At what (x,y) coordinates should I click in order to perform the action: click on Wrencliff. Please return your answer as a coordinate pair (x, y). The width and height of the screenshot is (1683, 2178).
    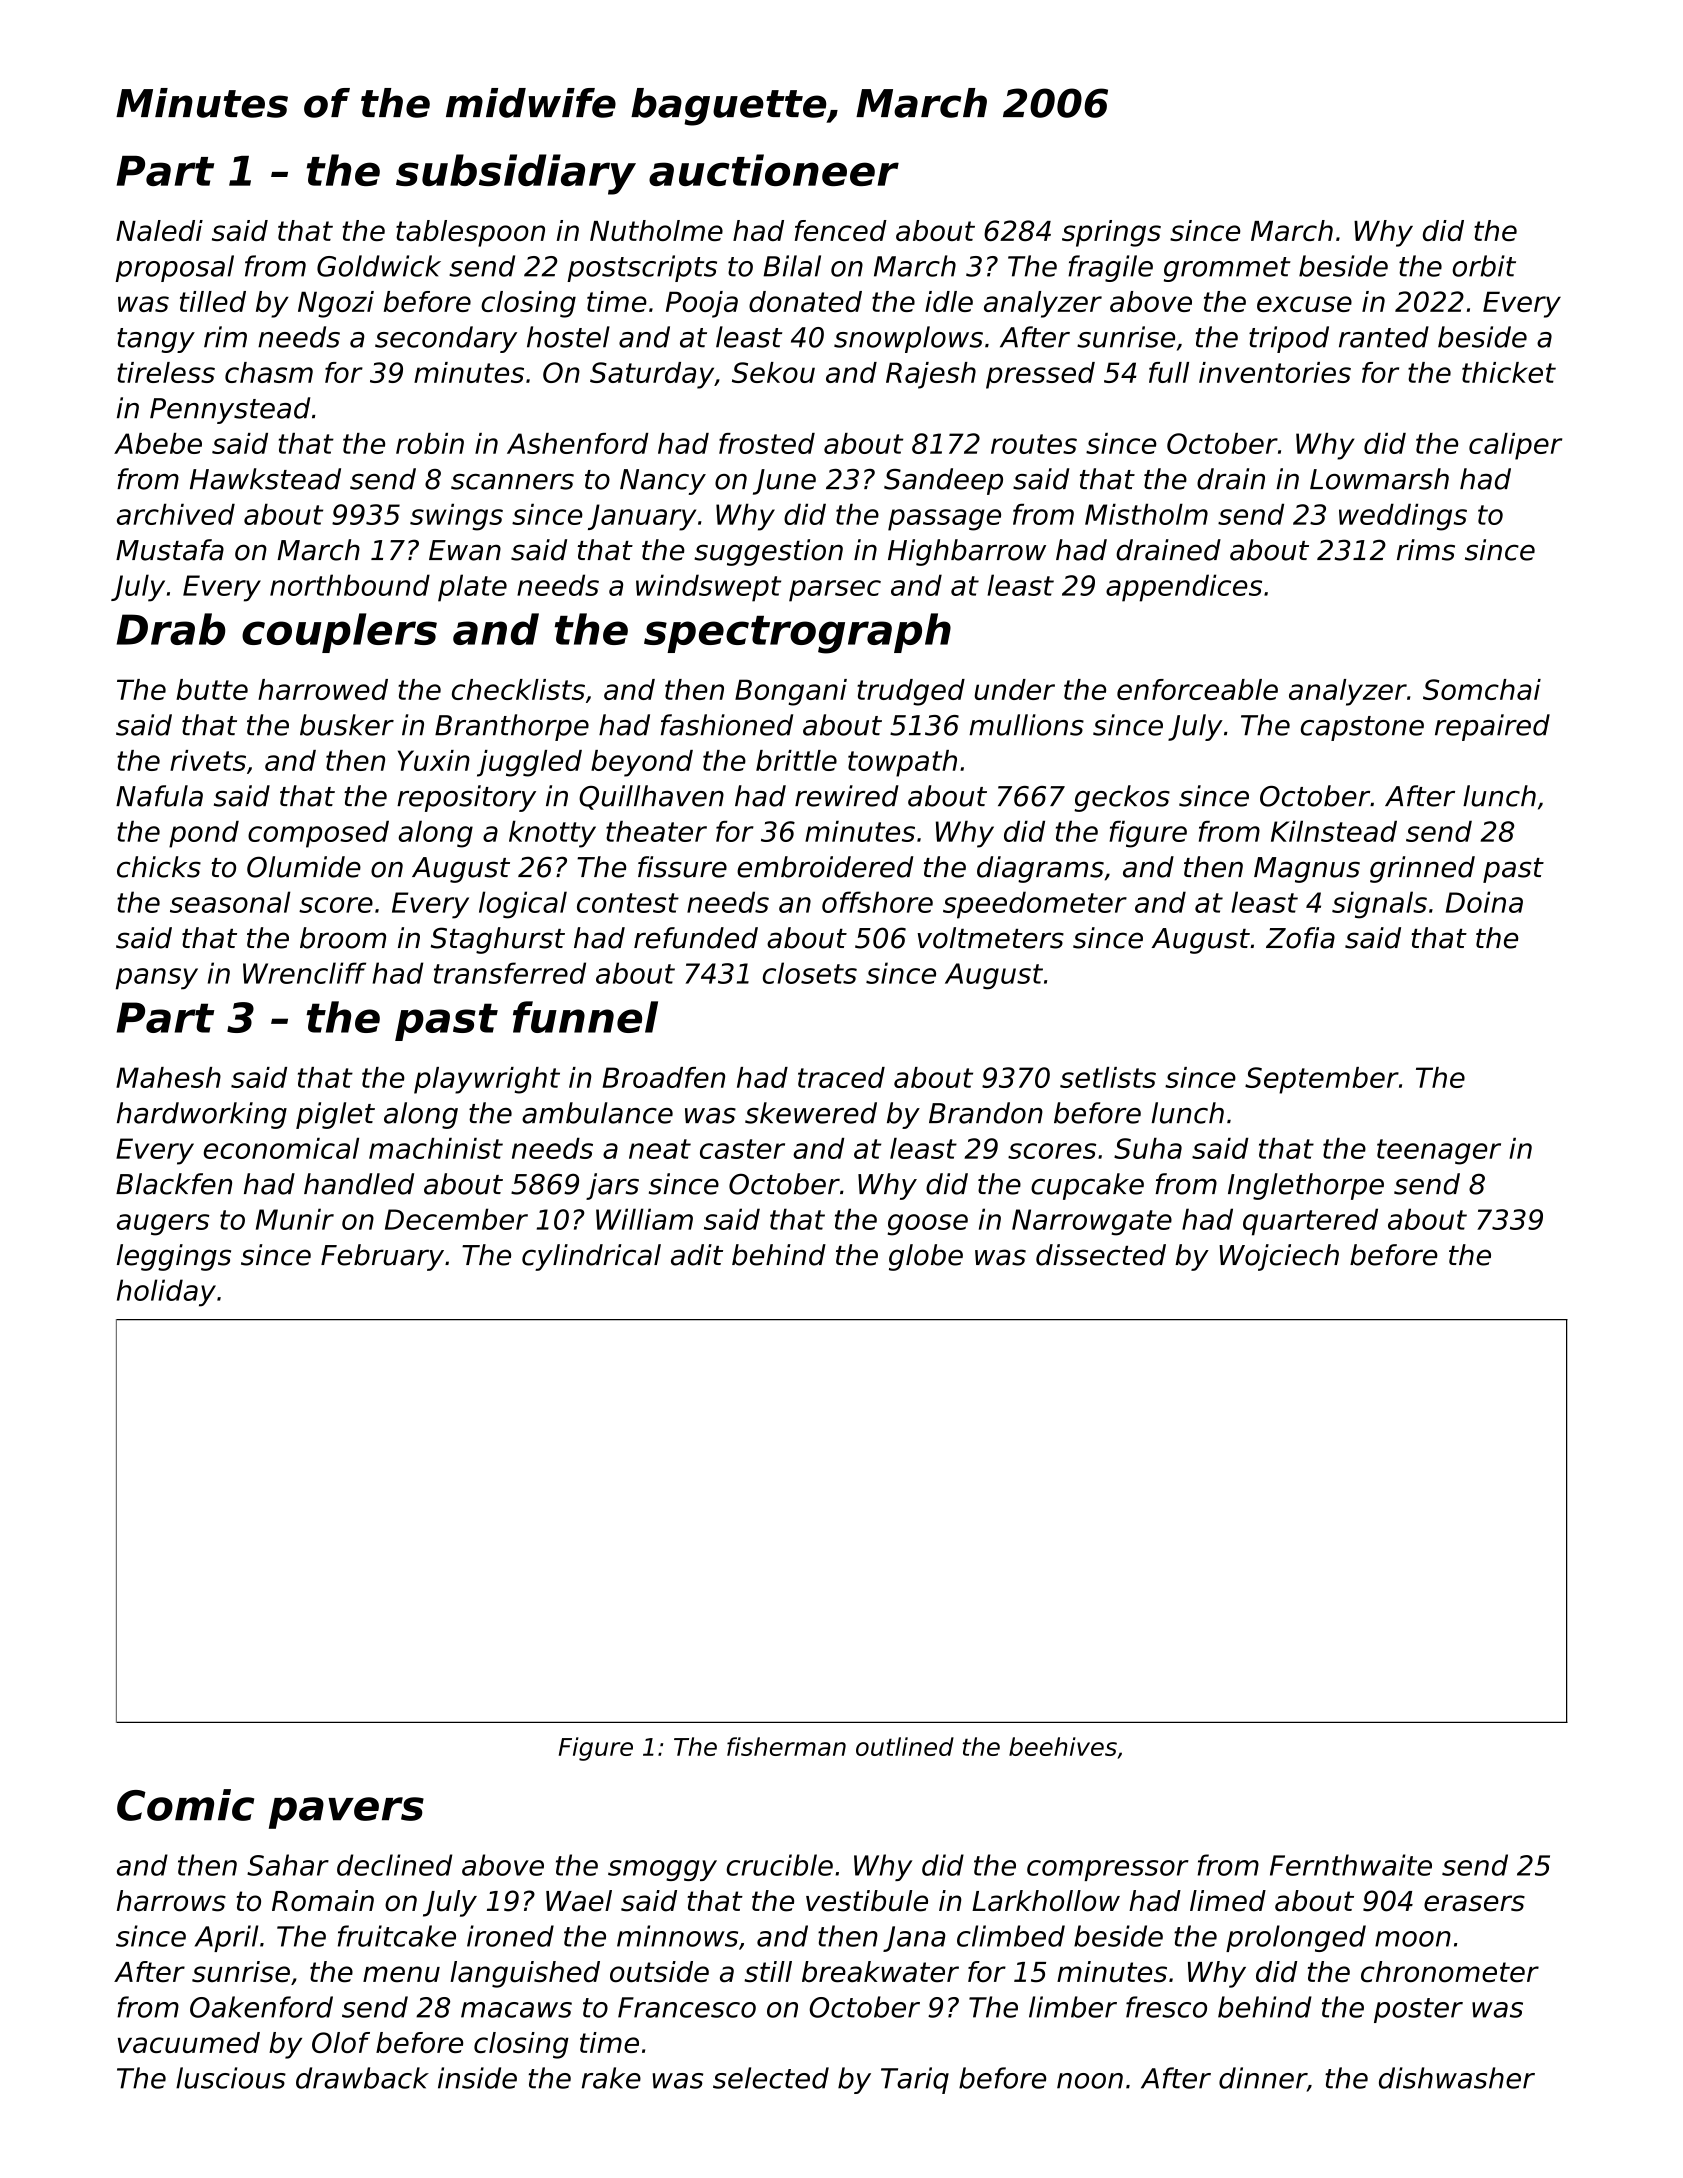
    Looking at the image, I should click on (304, 973).
